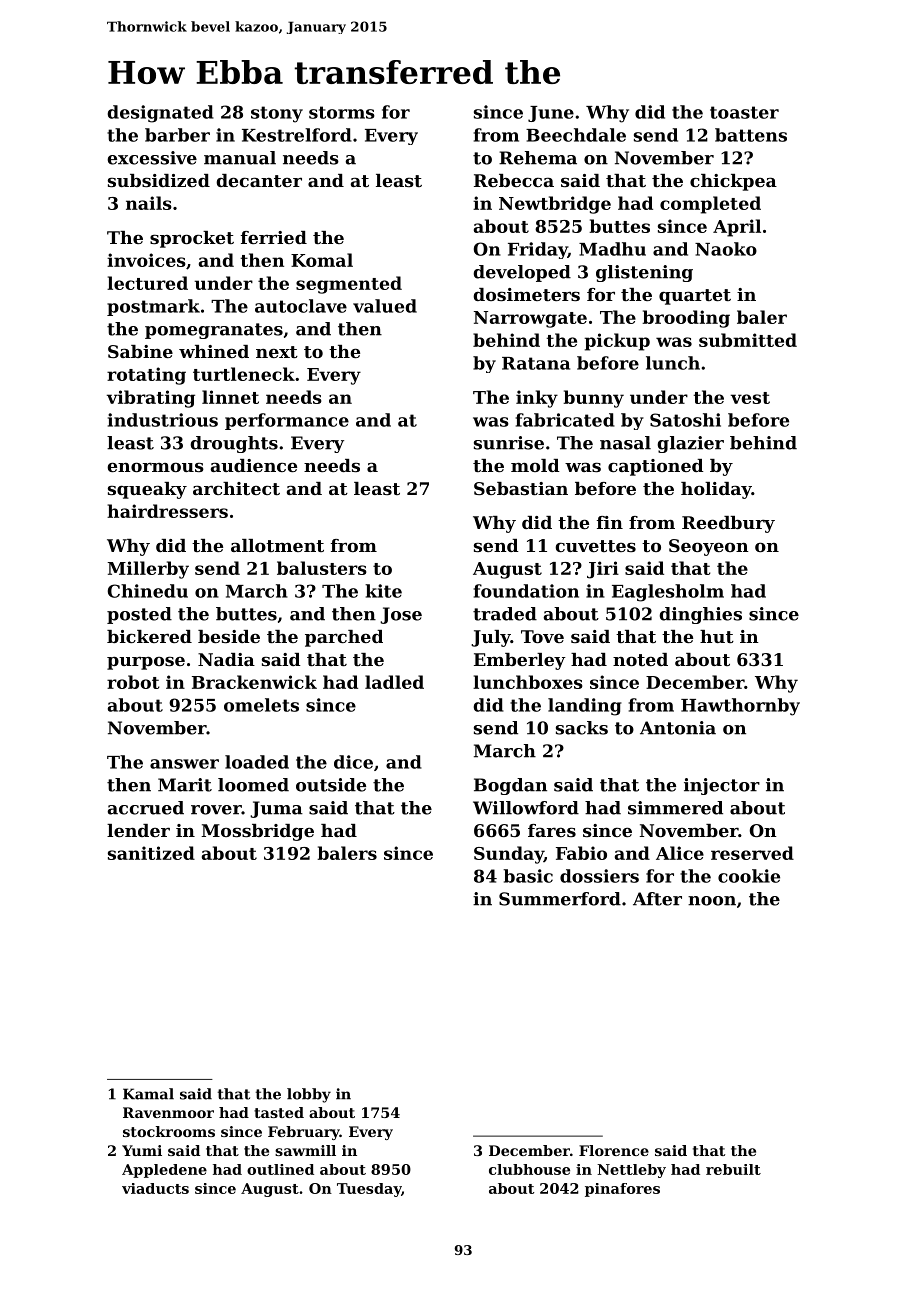 This screenshot has width=908, height=1316. I want to click on storms, so click(342, 112).
